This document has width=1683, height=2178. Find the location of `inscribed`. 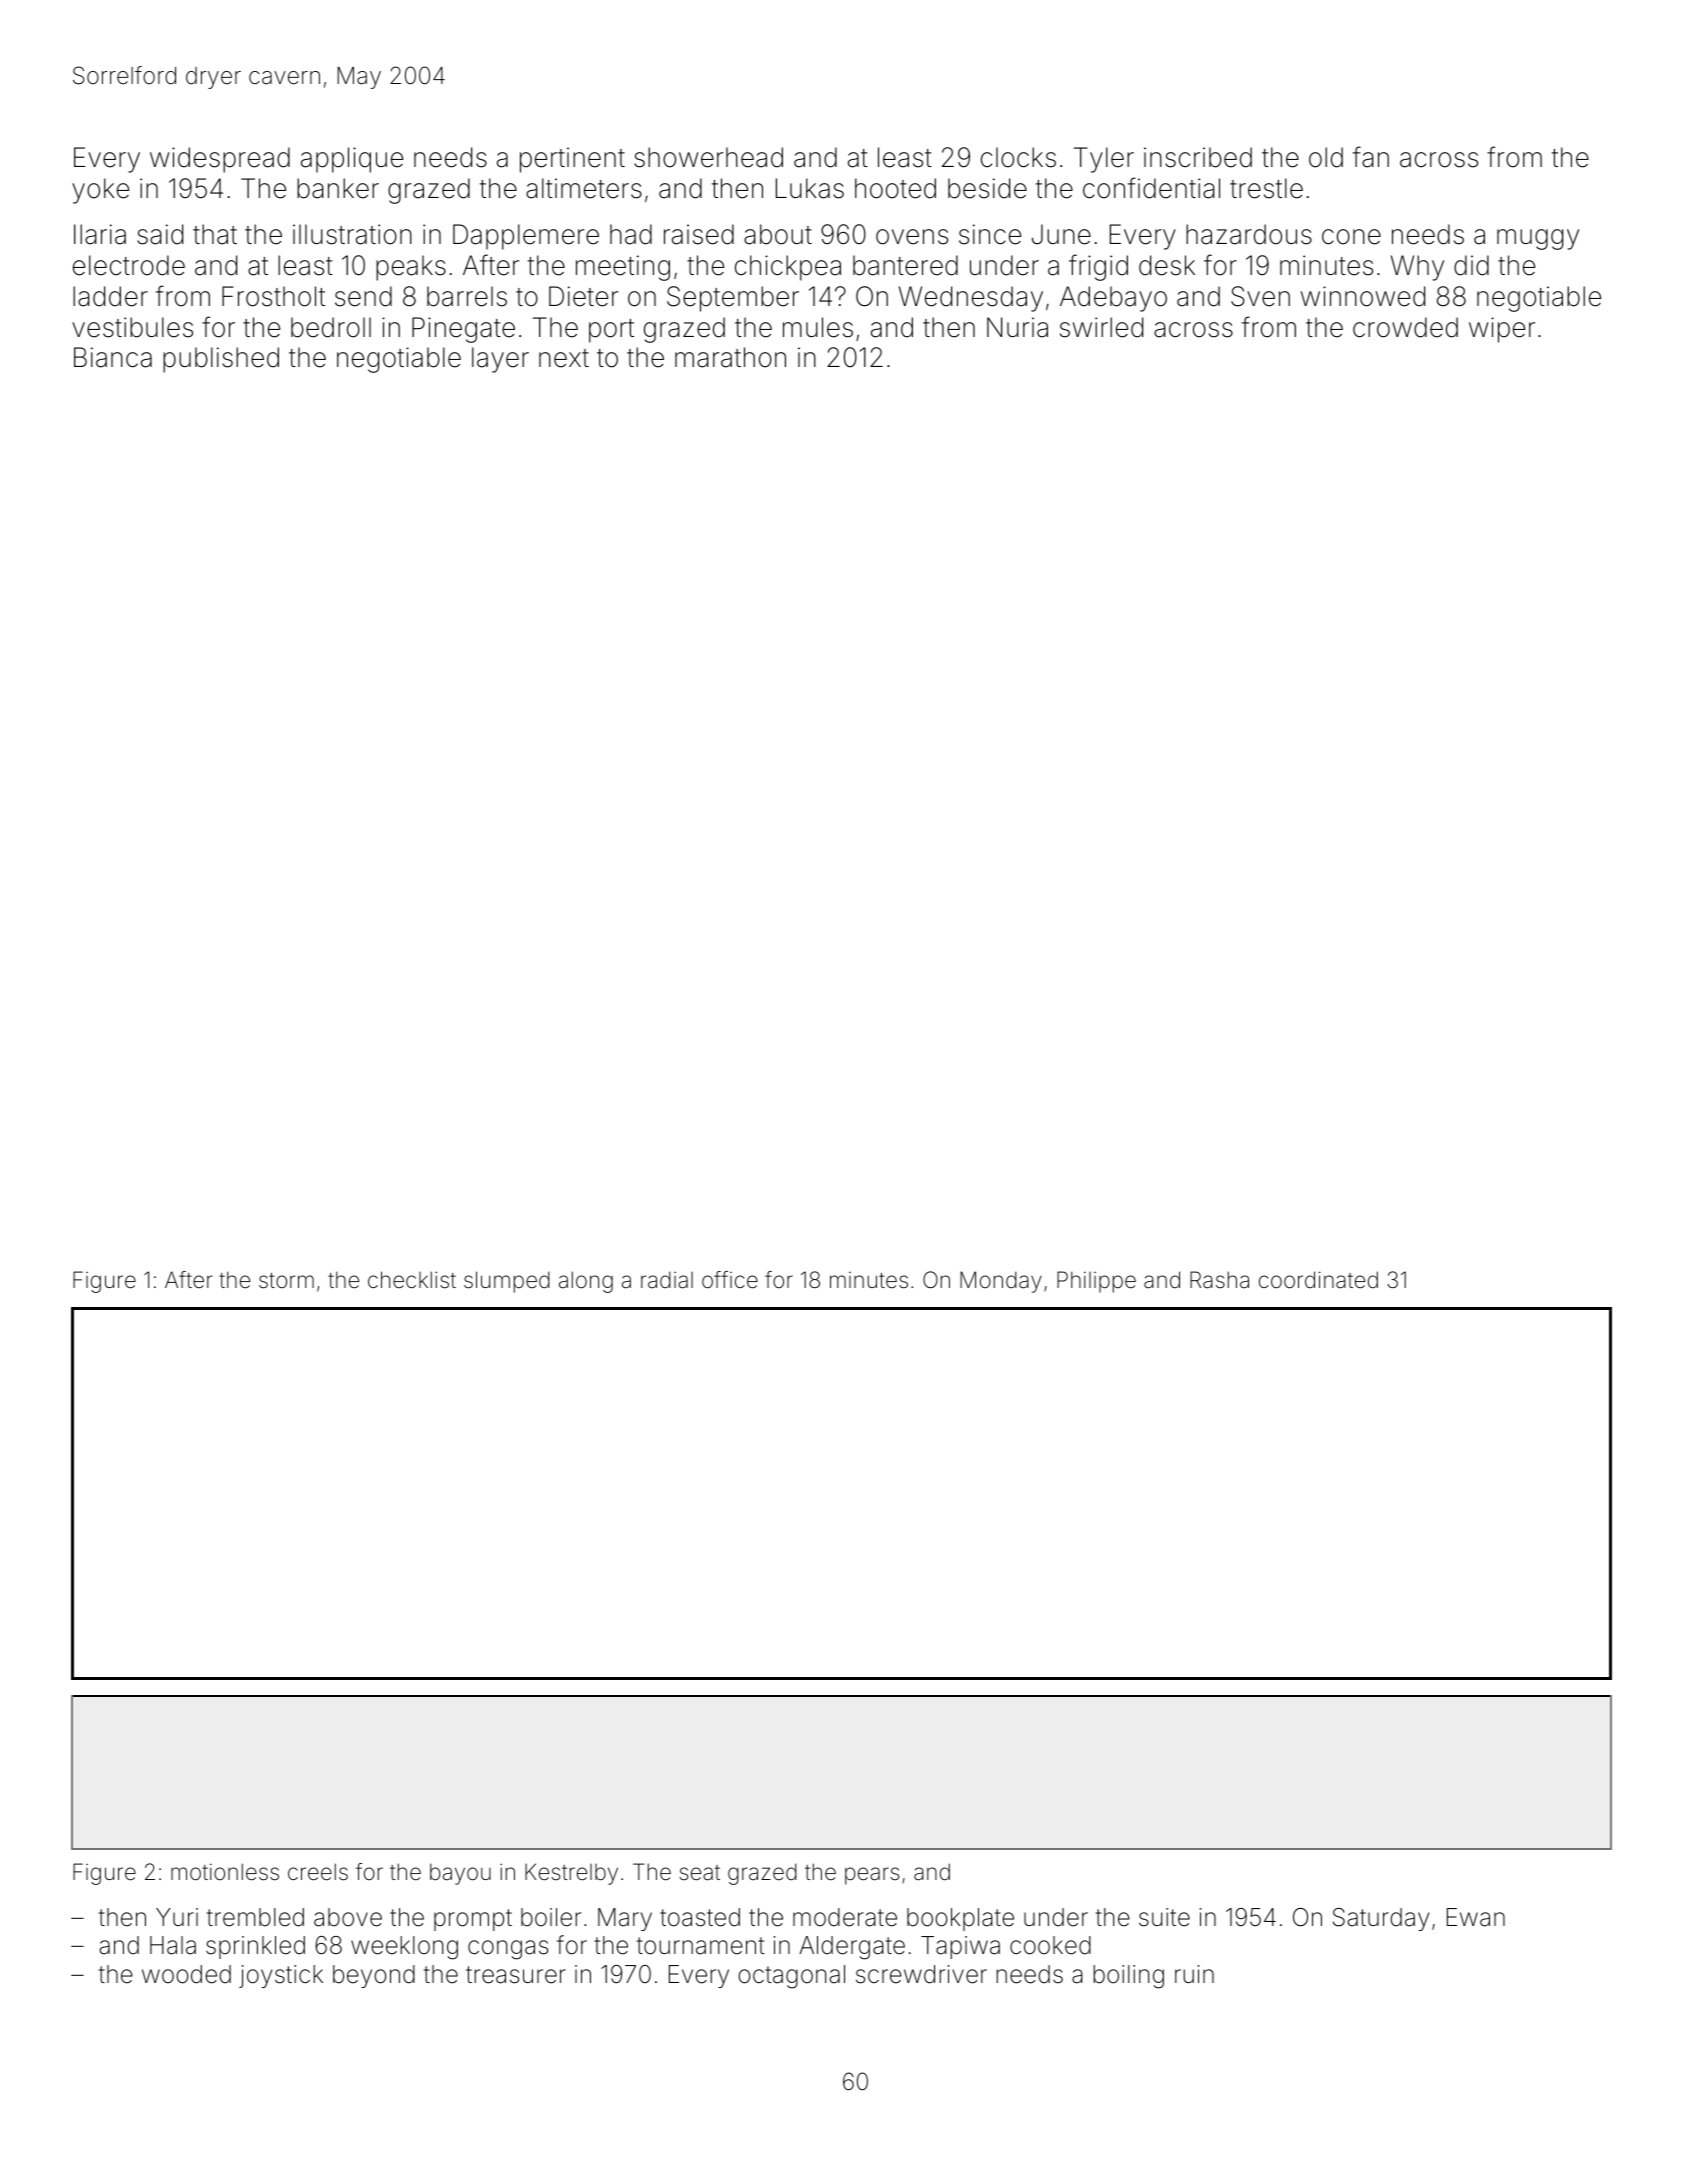

inscribed is located at coordinates (1198, 157).
